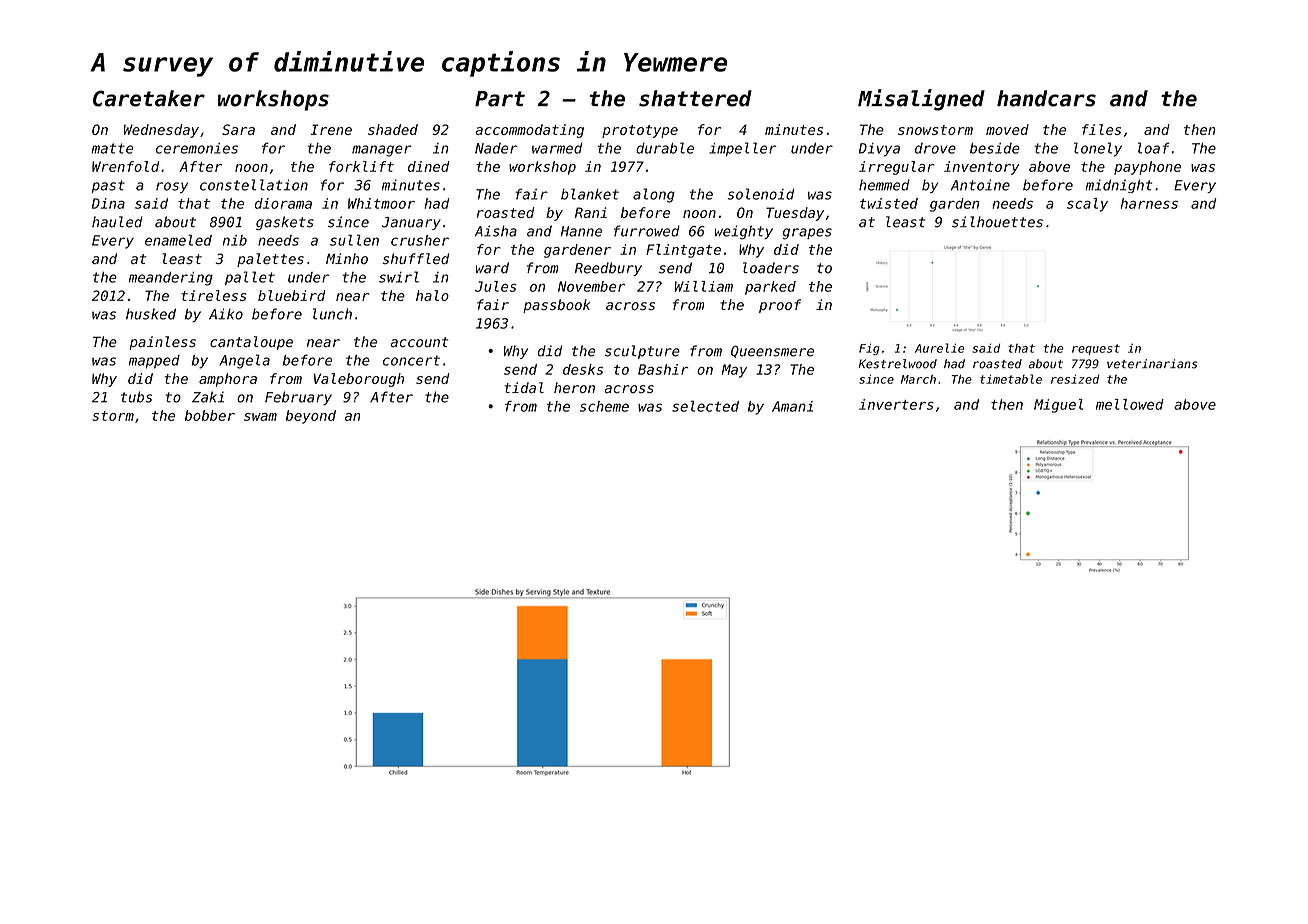 The image size is (1308, 924). What do you see at coordinates (921, 100) in the screenshot?
I see `Misaligned` at bounding box center [921, 100].
